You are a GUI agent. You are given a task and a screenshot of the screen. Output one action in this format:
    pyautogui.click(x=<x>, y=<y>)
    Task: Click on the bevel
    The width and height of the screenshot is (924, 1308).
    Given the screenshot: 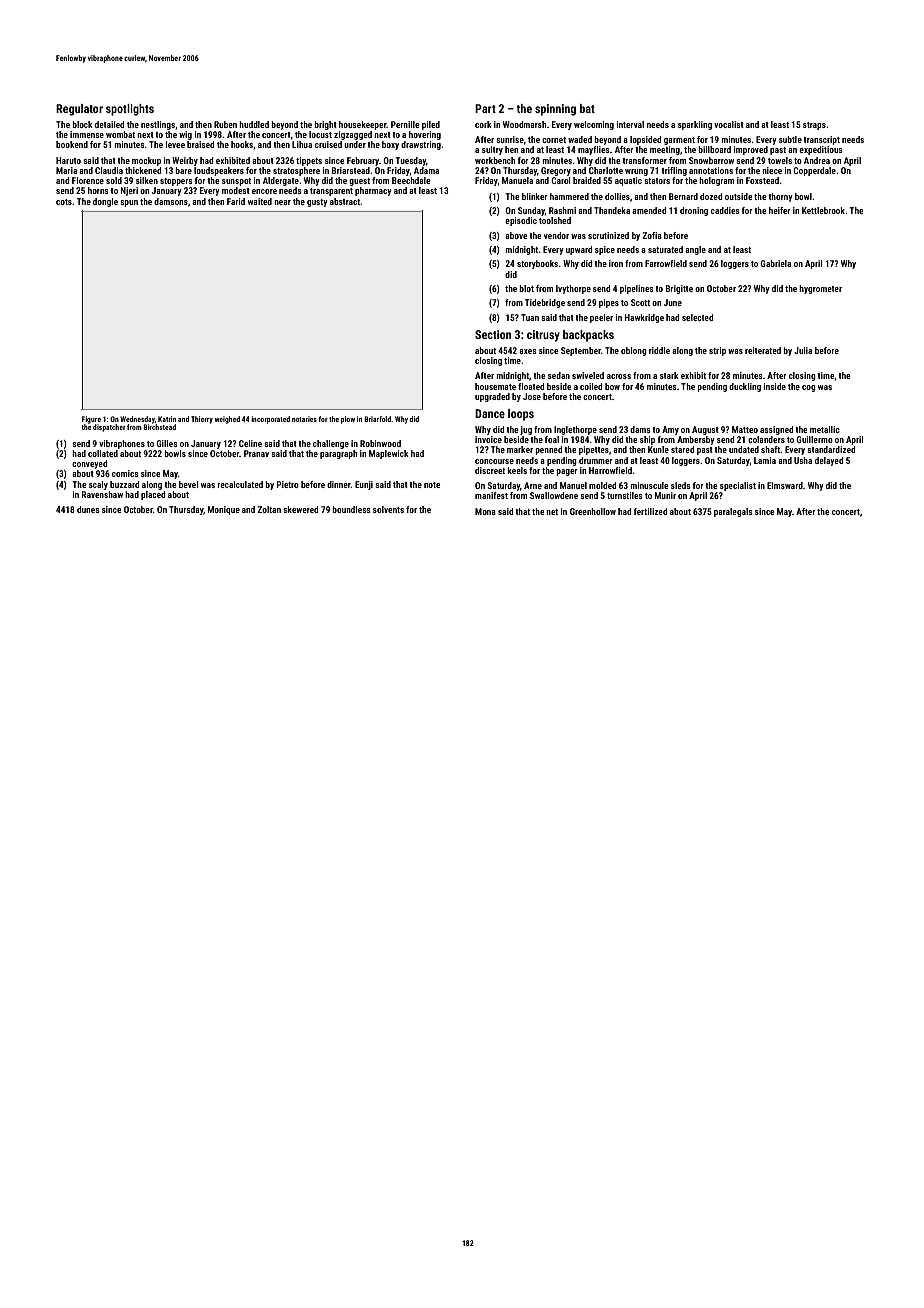 What is the action you would take?
    pyautogui.click(x=188, y=484)
